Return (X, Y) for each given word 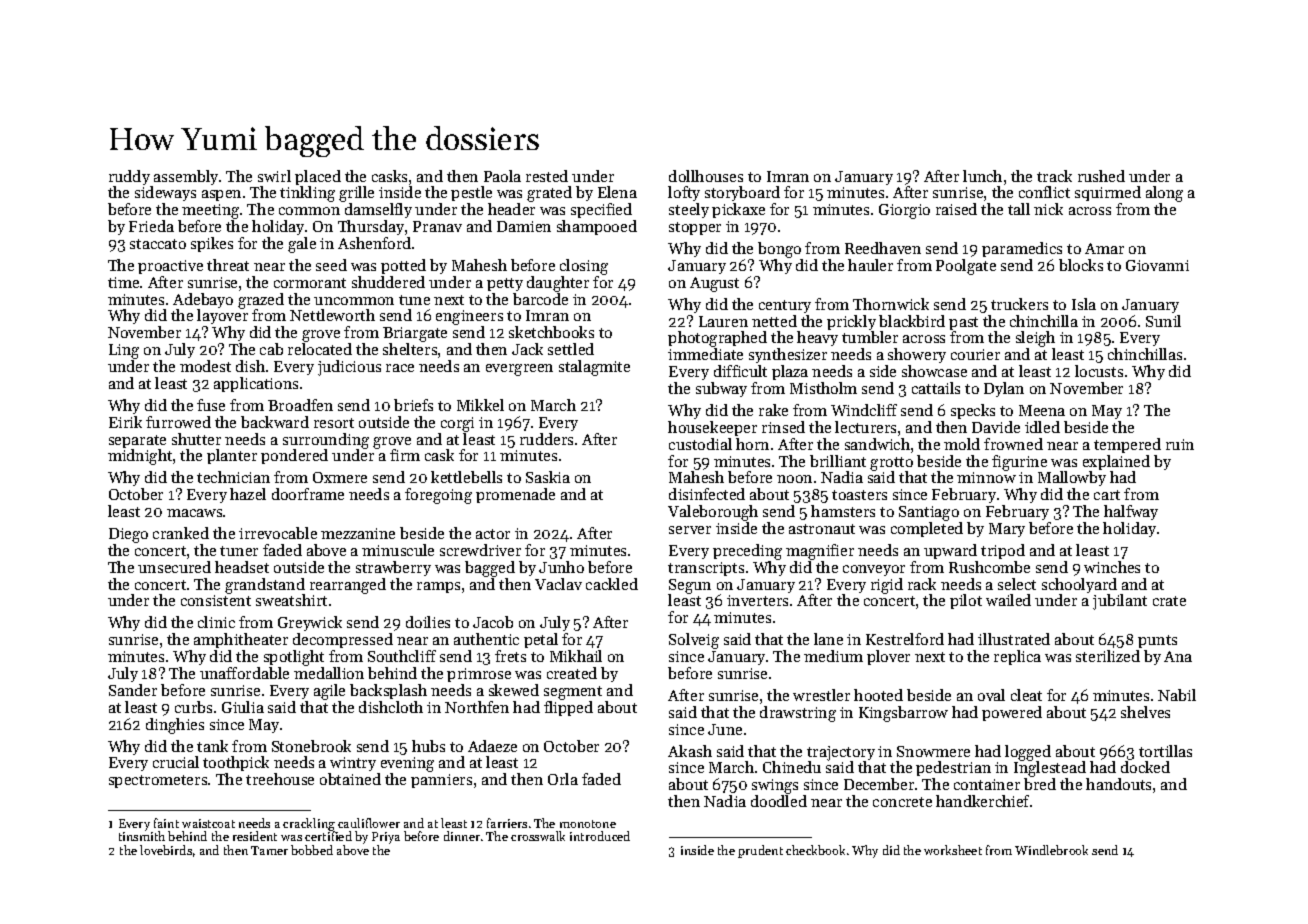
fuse (211, 405)
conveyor (874, 570)
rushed (1101, 176)
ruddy (129, 177)
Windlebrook (1051, 850)
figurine (1019, 463)
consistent (216, 600)
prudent (760, 851)
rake (773, 410)
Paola (502, 176)
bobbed (312, 850)
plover (888, 657)
